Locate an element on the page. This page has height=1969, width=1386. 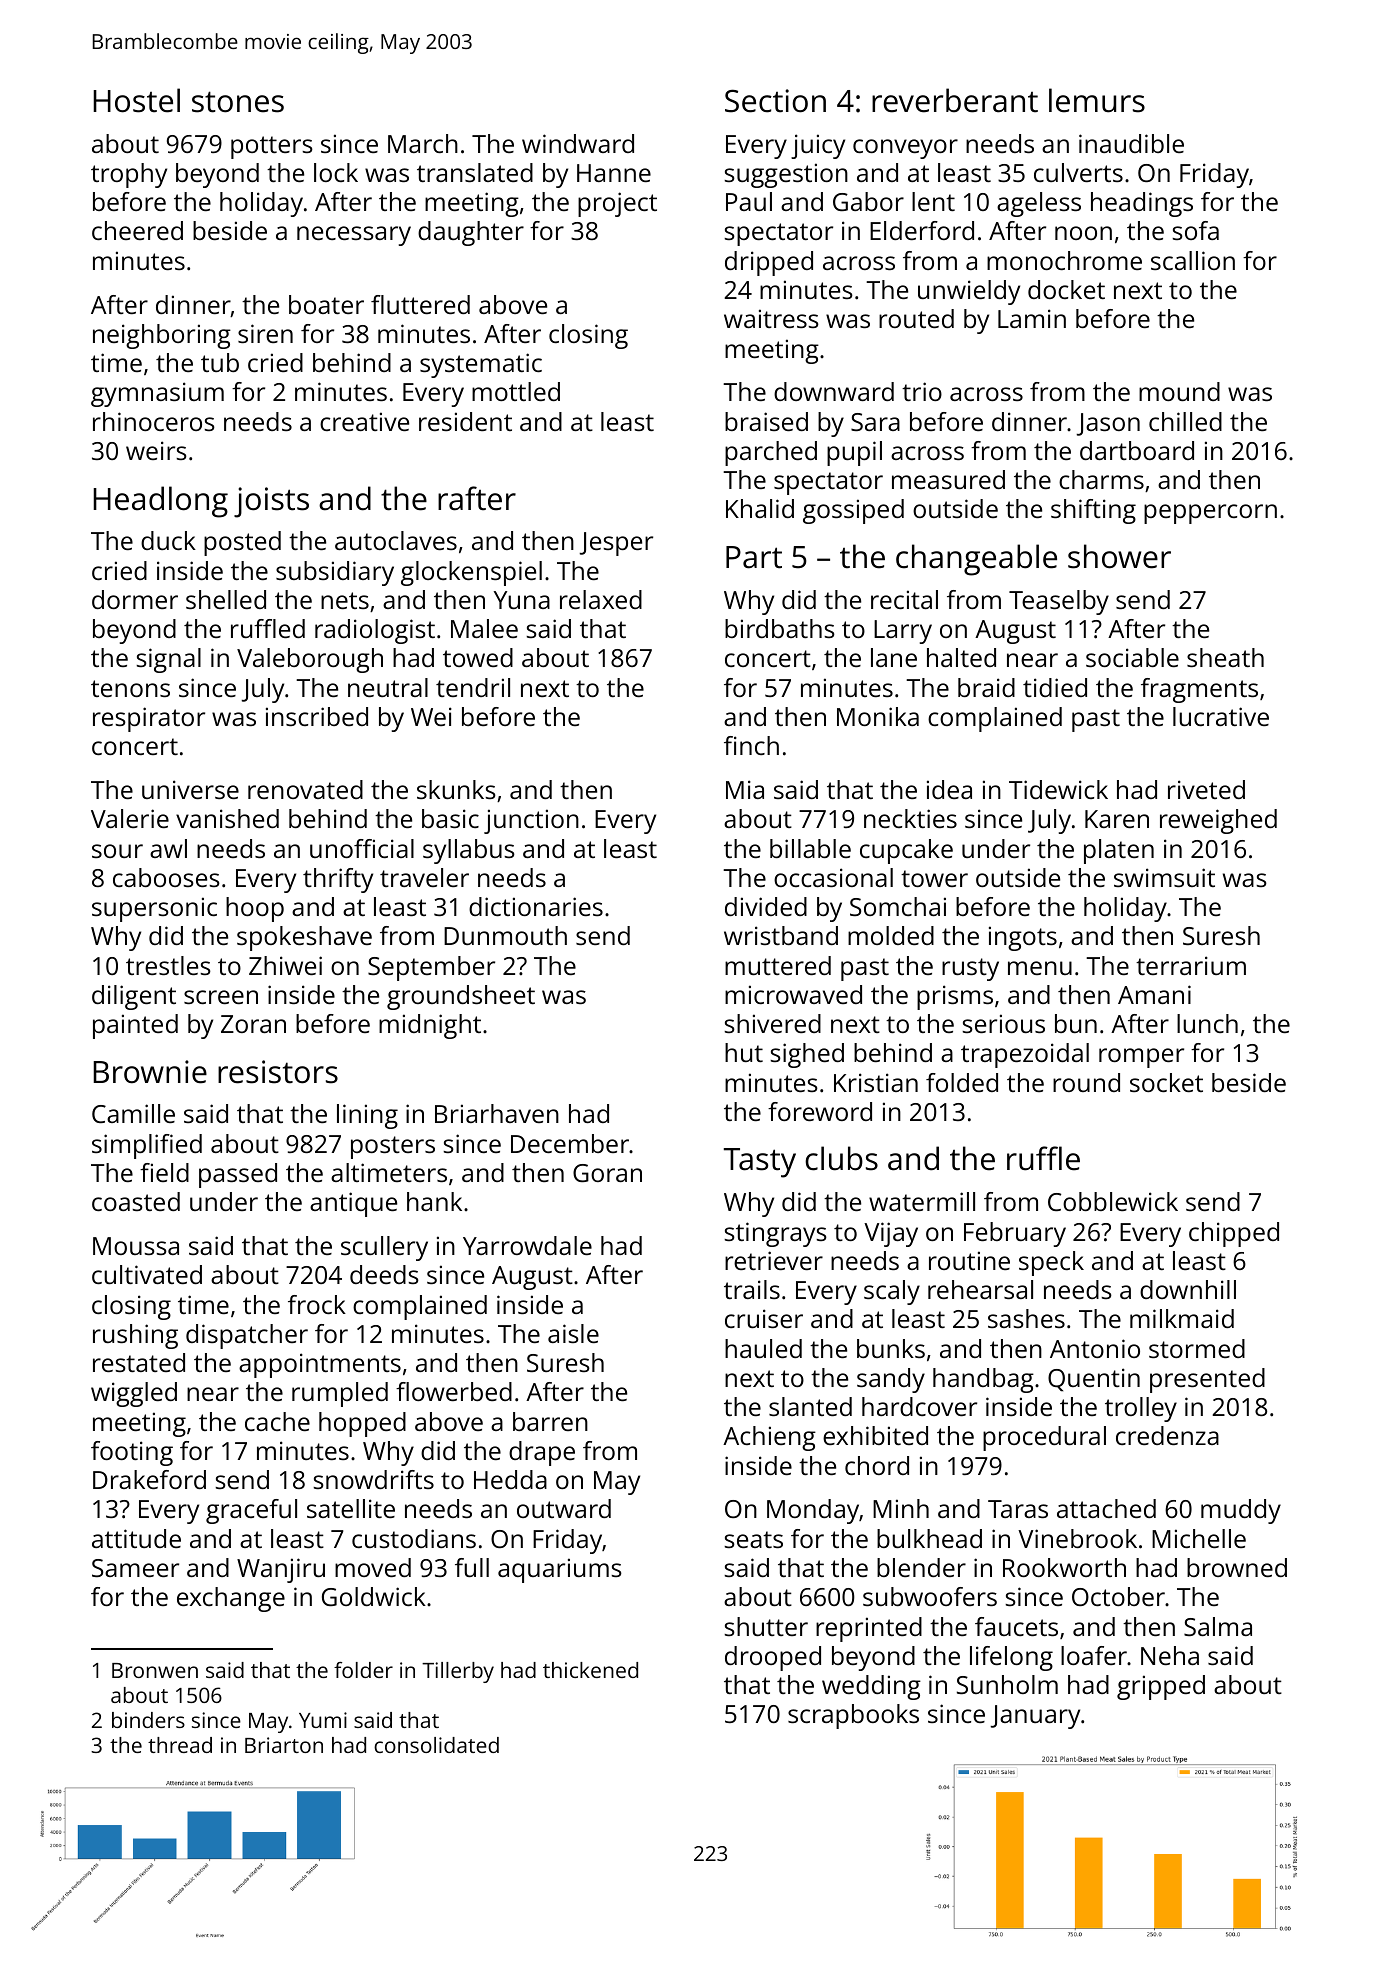
stones is located at coordinates (238, 102).
